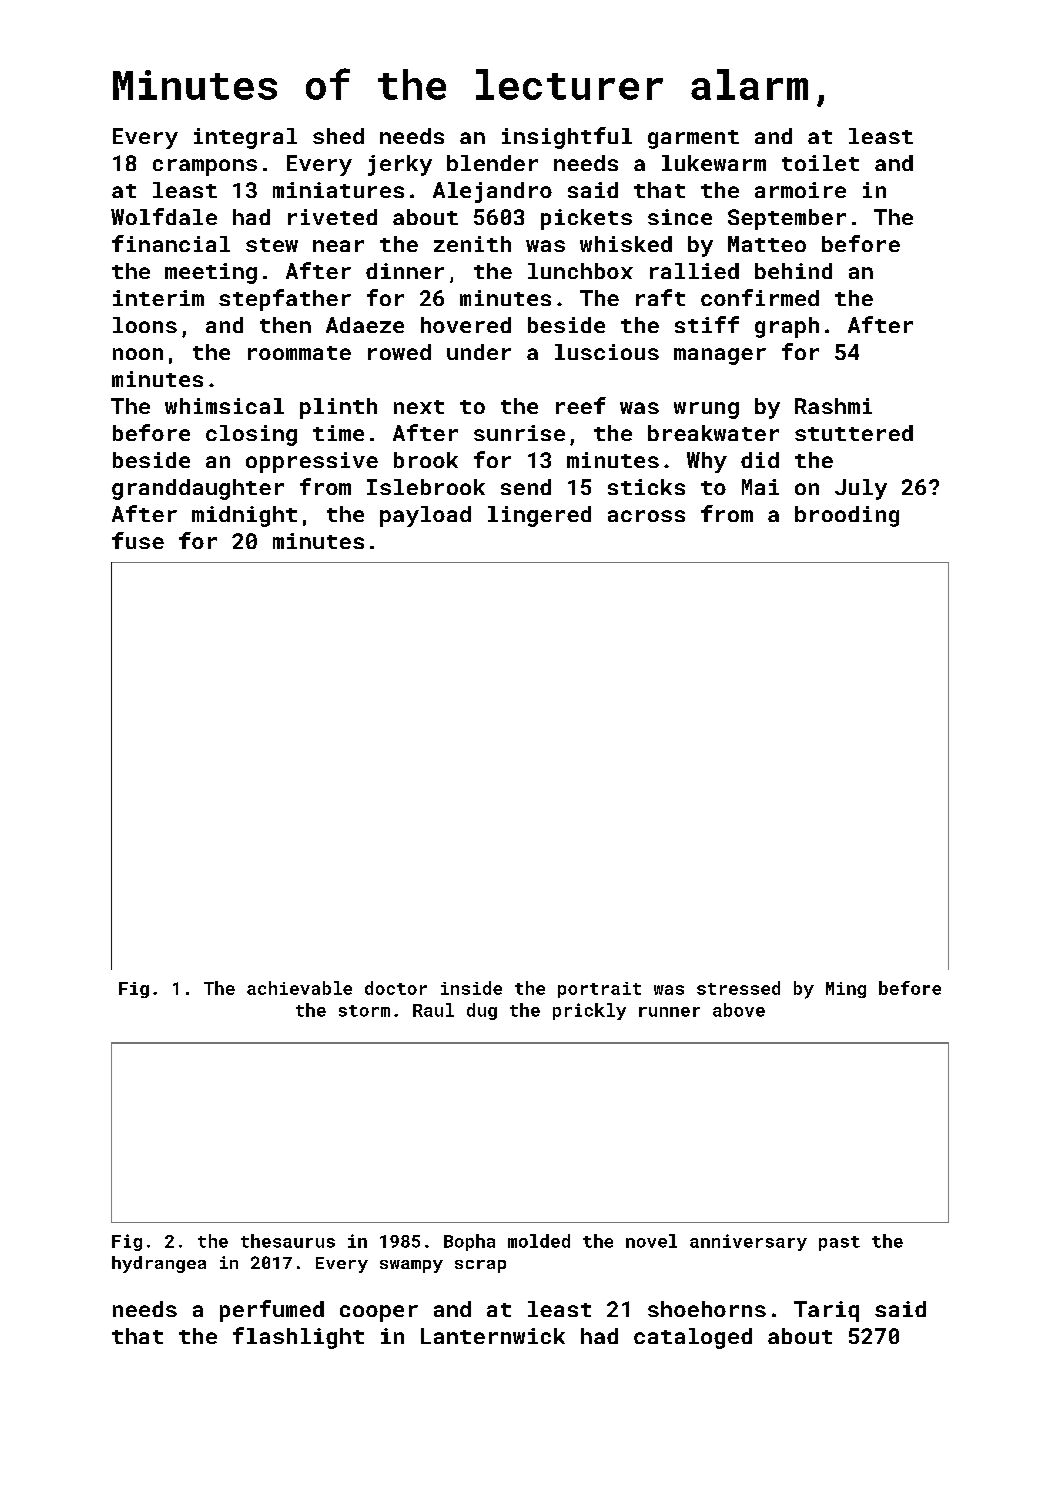 The image size is (1060, 1506). What do you see at coordinates (846, 990) in the screenshot?
I see `Ming` at bounding box center [846, 990].
